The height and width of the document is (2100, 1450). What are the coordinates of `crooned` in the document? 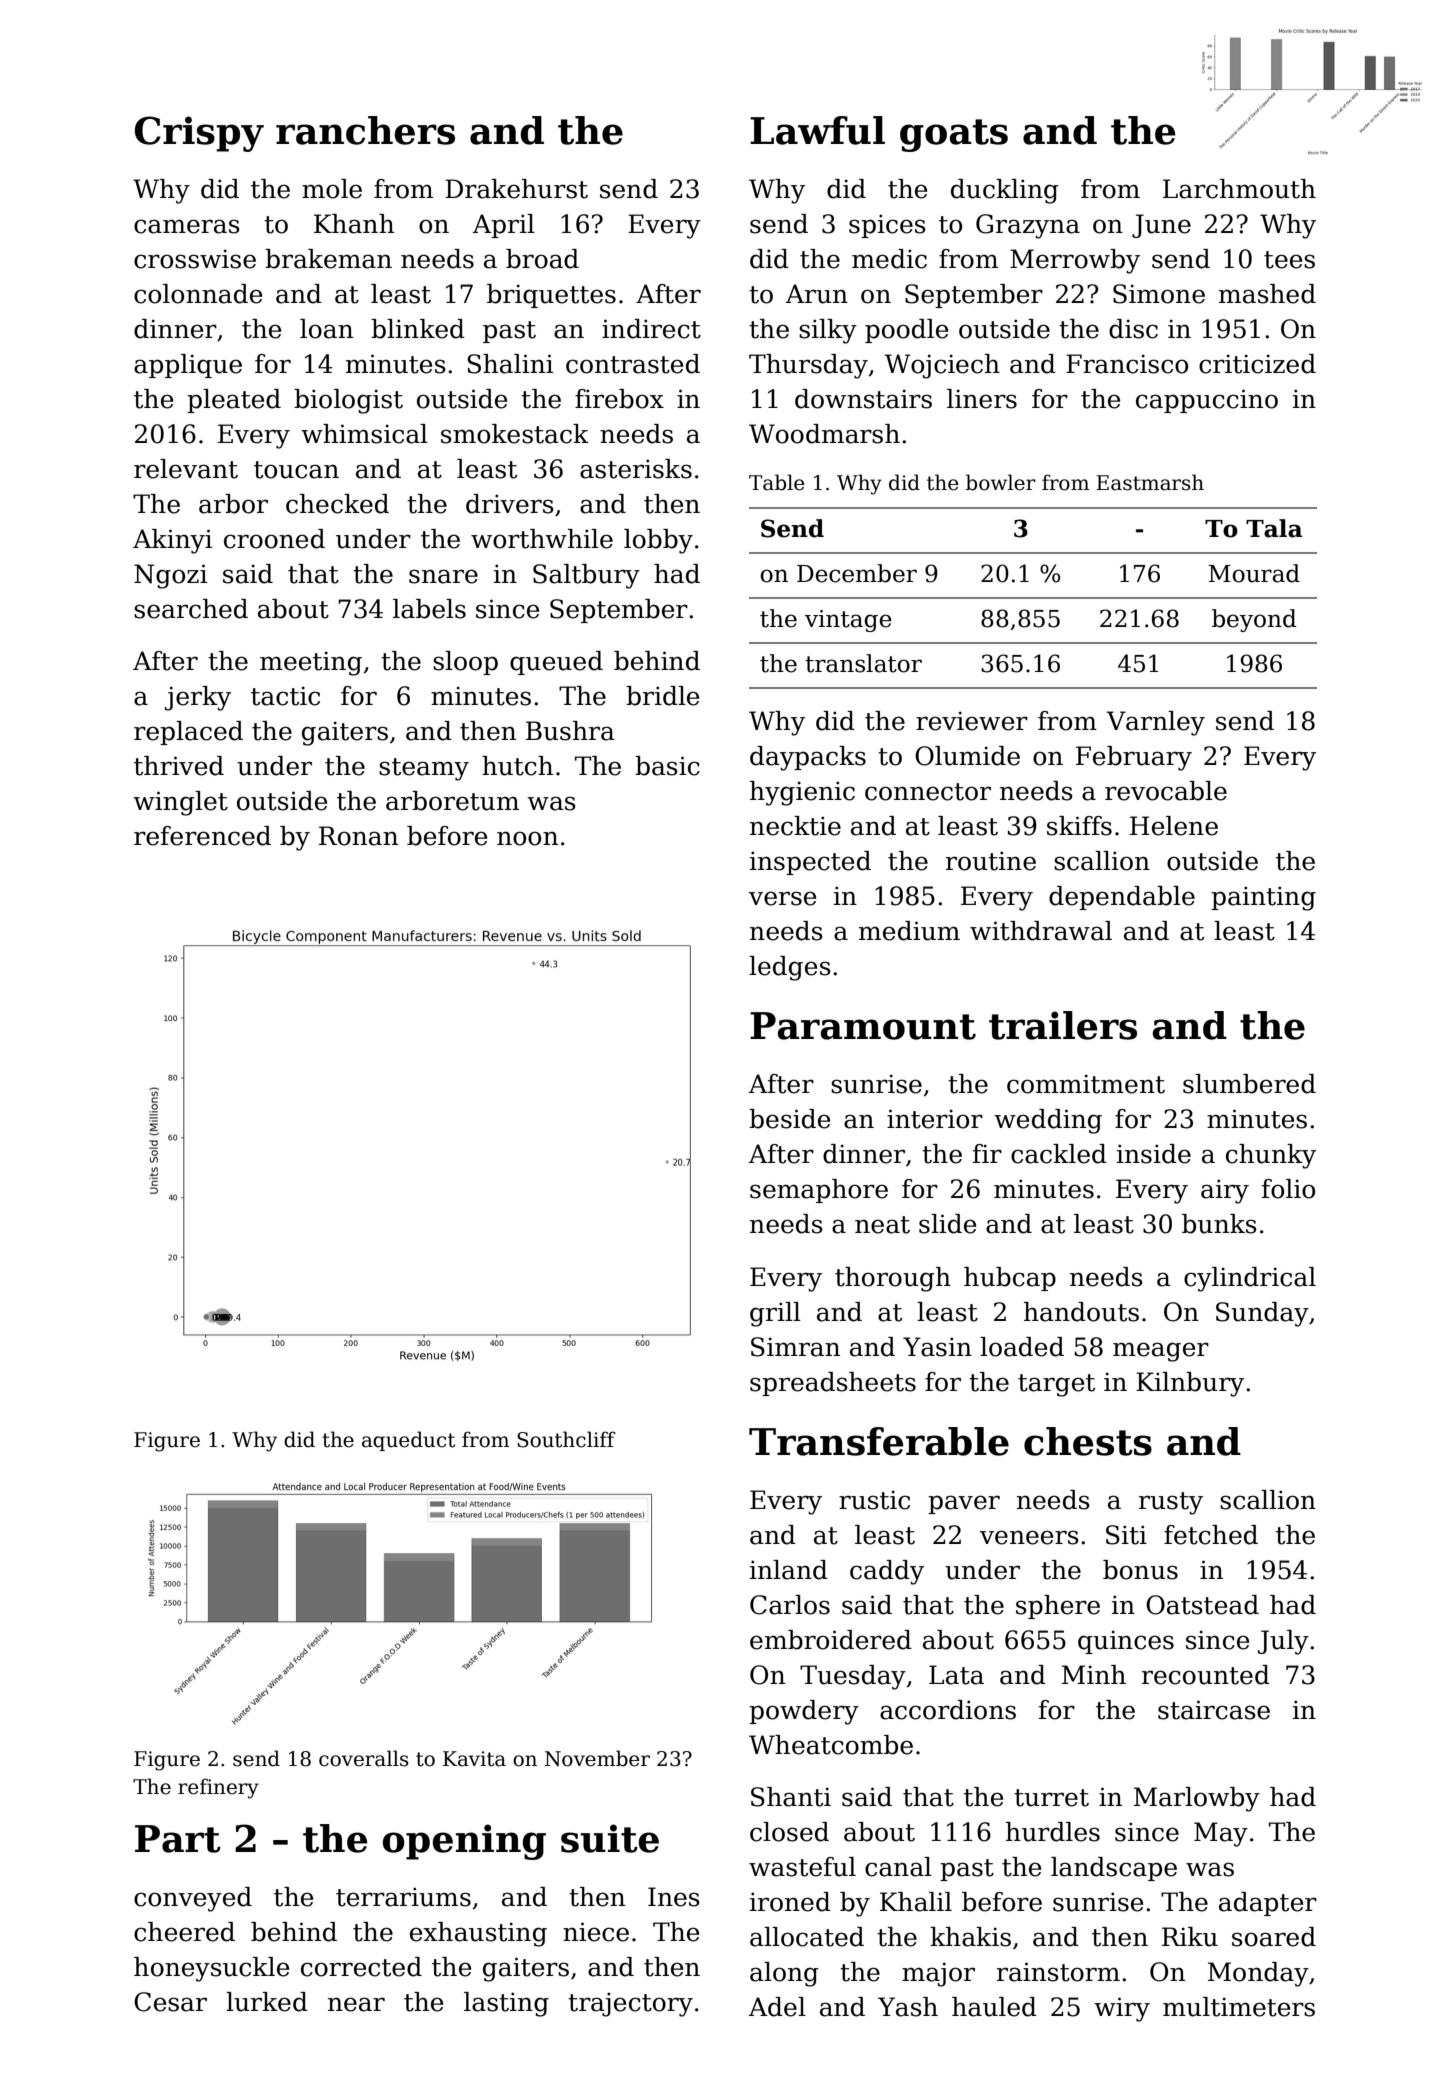 It's located at (274, 539).
